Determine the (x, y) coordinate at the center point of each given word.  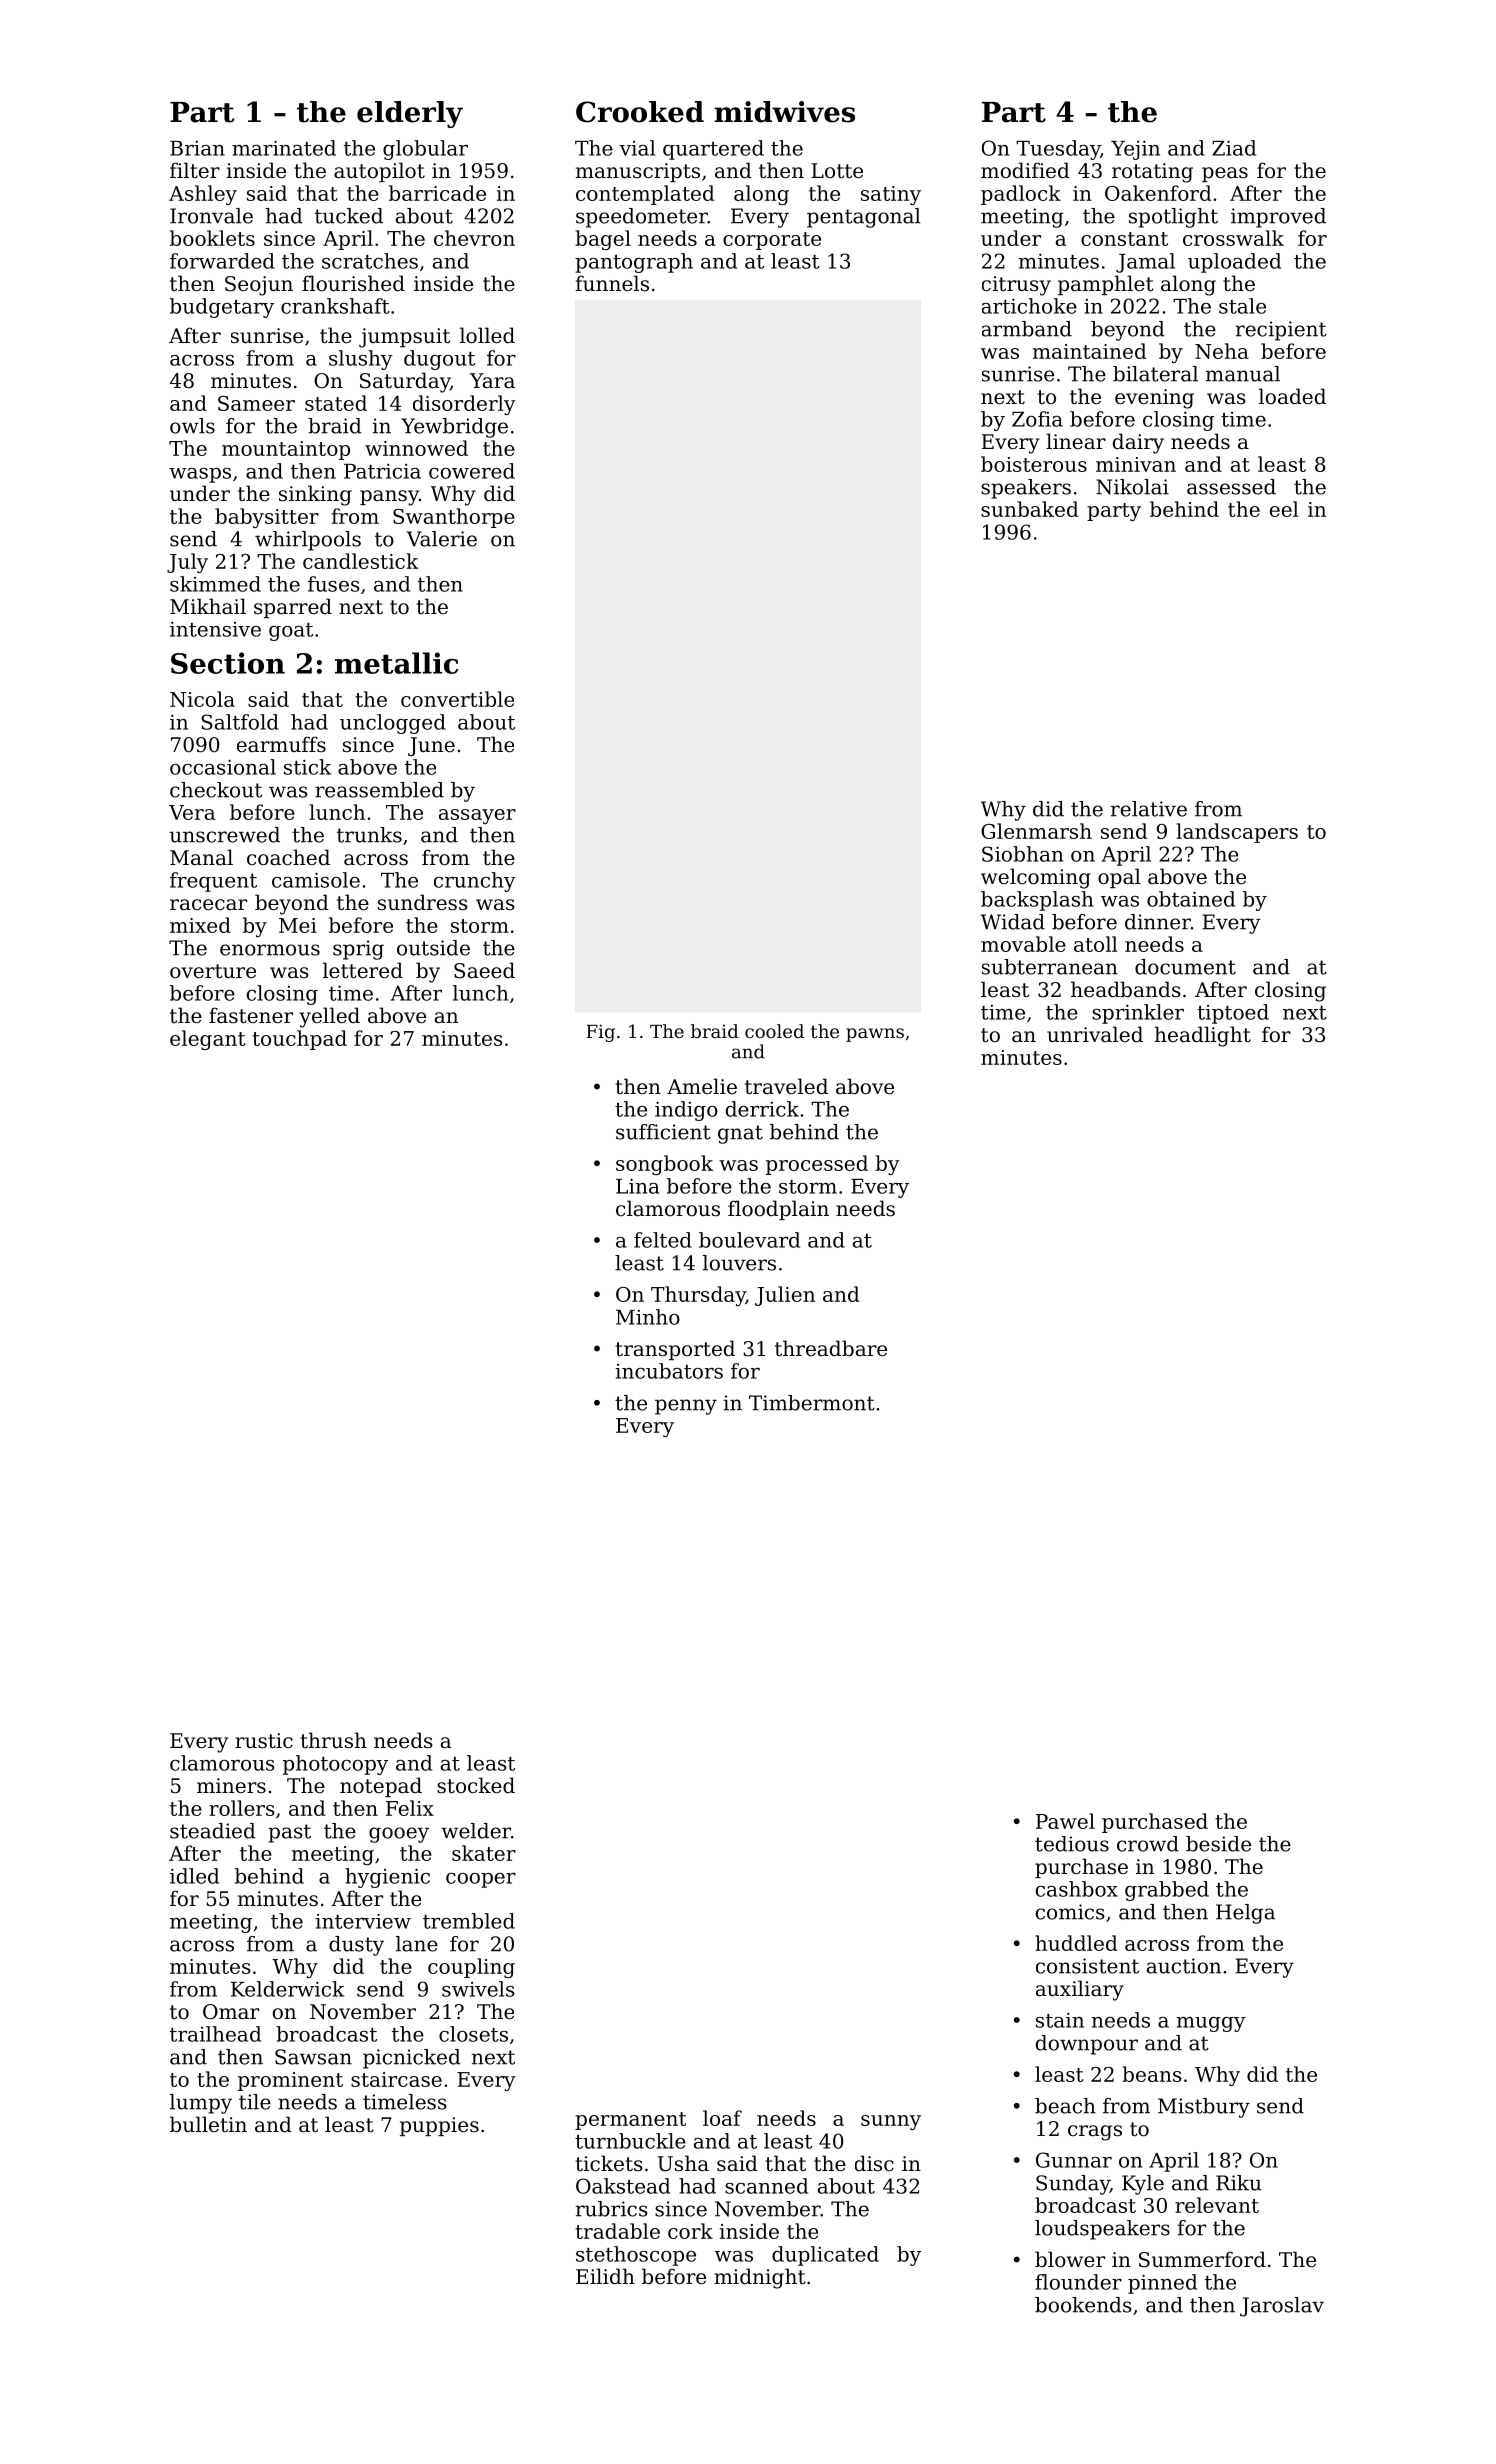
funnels (612, 283)
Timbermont (812, 1403)
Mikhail (208, 606)
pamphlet (1106, 285)
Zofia (1037, 419)
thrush (334, 1740)
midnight (760, 2278)
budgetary (222, 308)
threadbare (831, 1348)
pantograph (634, 263)
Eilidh (605, 2276)
